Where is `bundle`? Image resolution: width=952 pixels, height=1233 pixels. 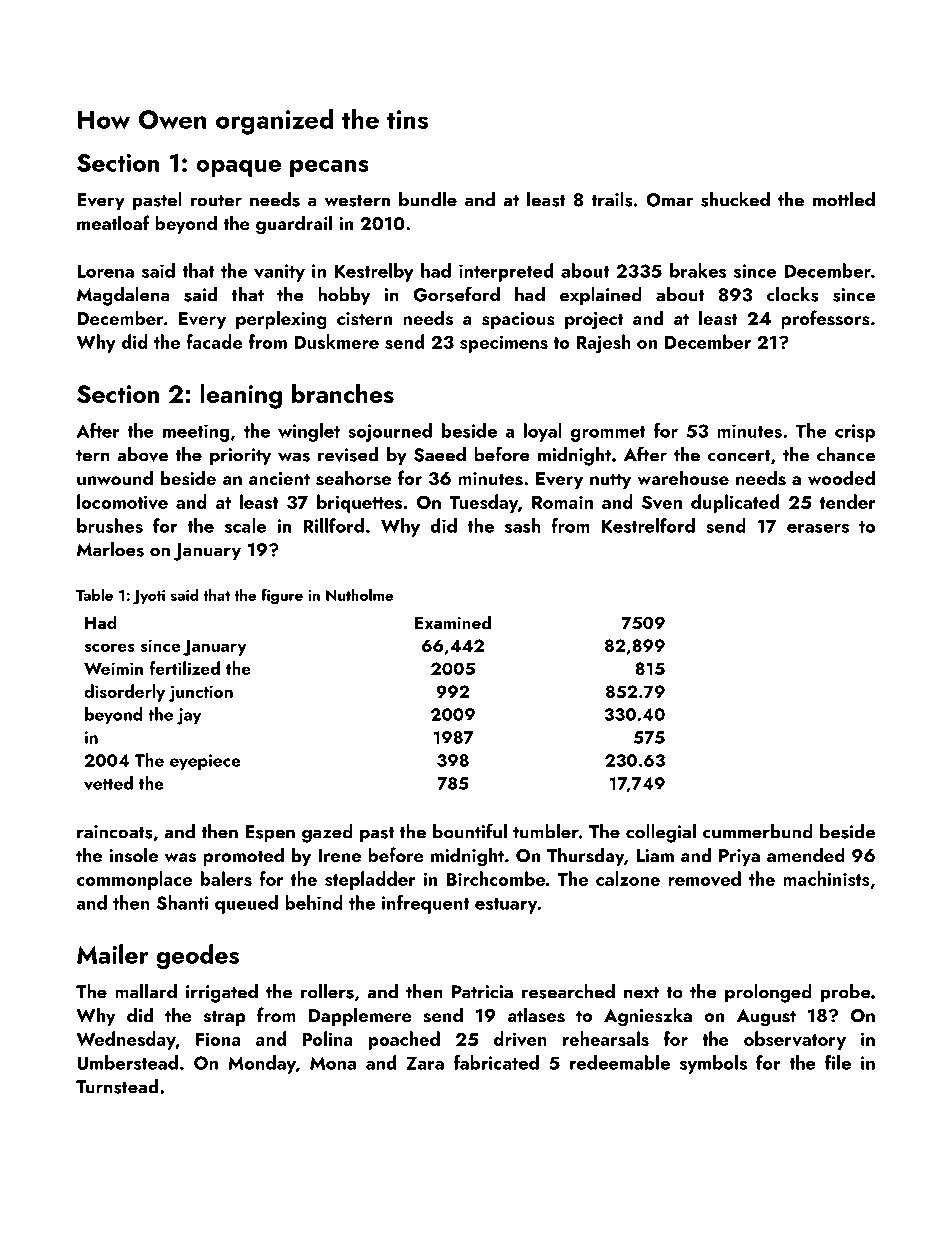 bundle is located at coordinates (428, 199).
